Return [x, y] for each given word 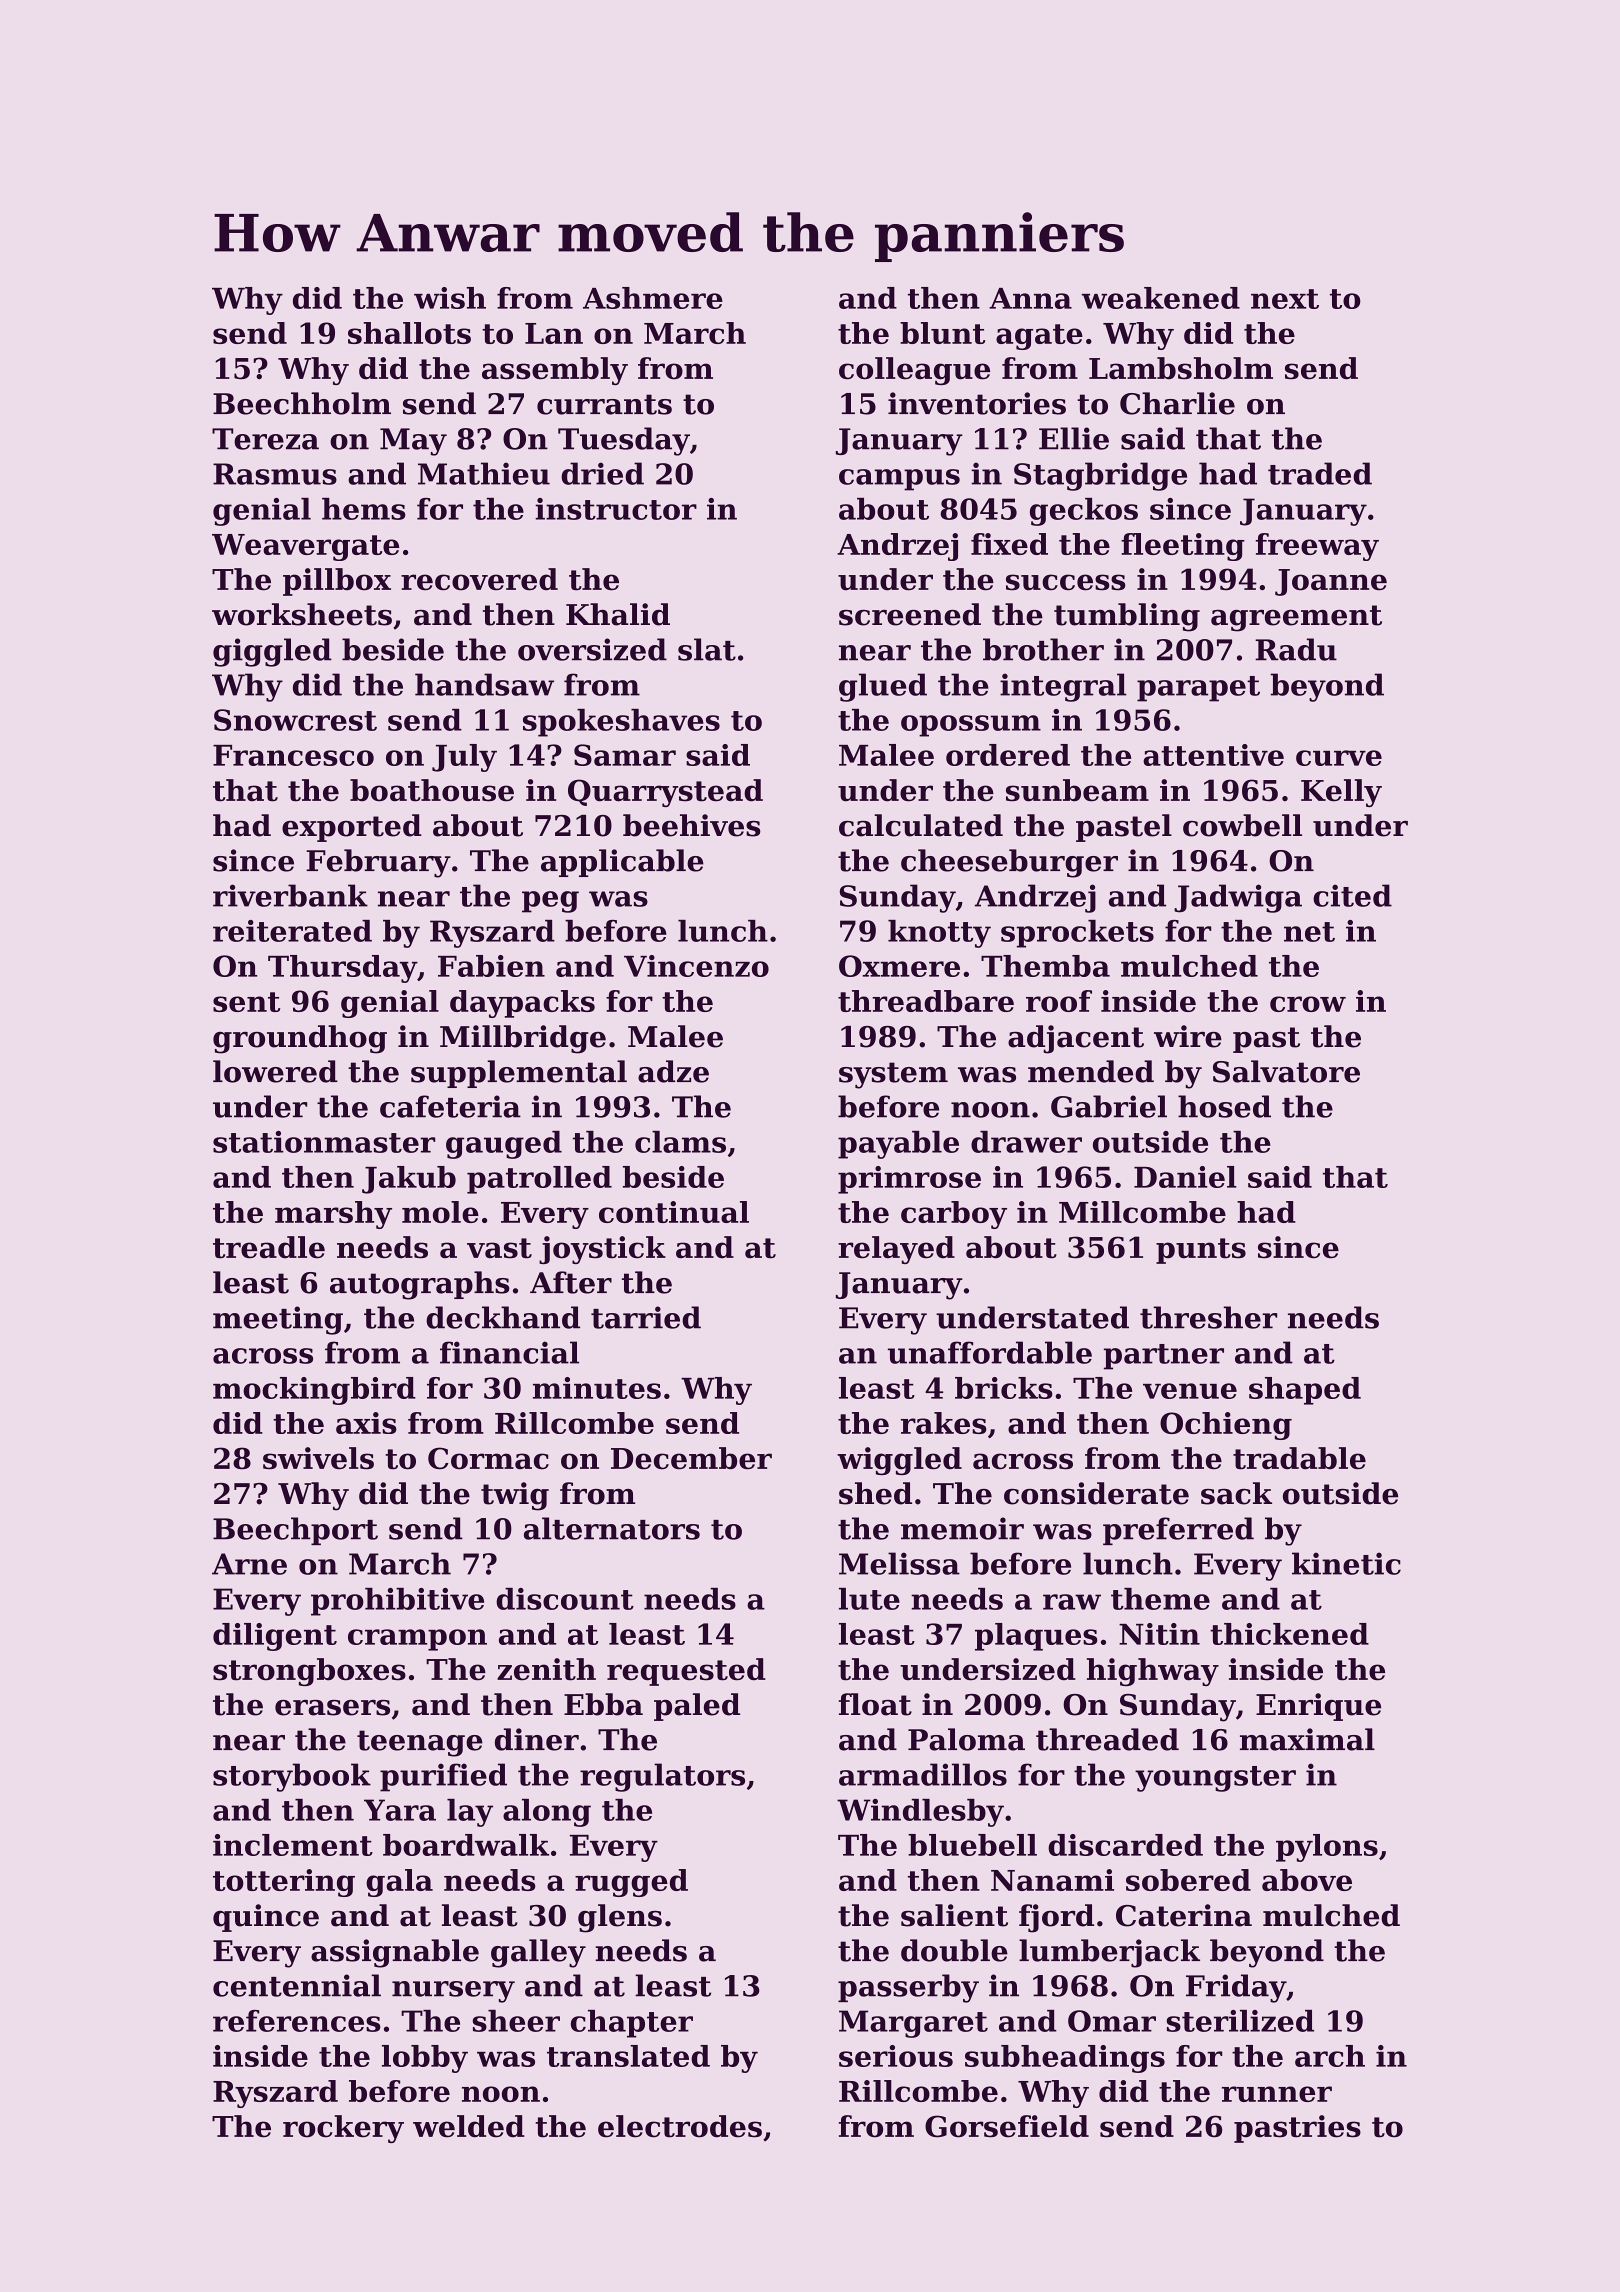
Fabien [491, 966]
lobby [425, 2059]
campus [899, 480]
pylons [1327, 1848]
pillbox [337, 582]
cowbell [1242, 825]
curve [1339, 758]
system [893, 1075]
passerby [908, 1988]
